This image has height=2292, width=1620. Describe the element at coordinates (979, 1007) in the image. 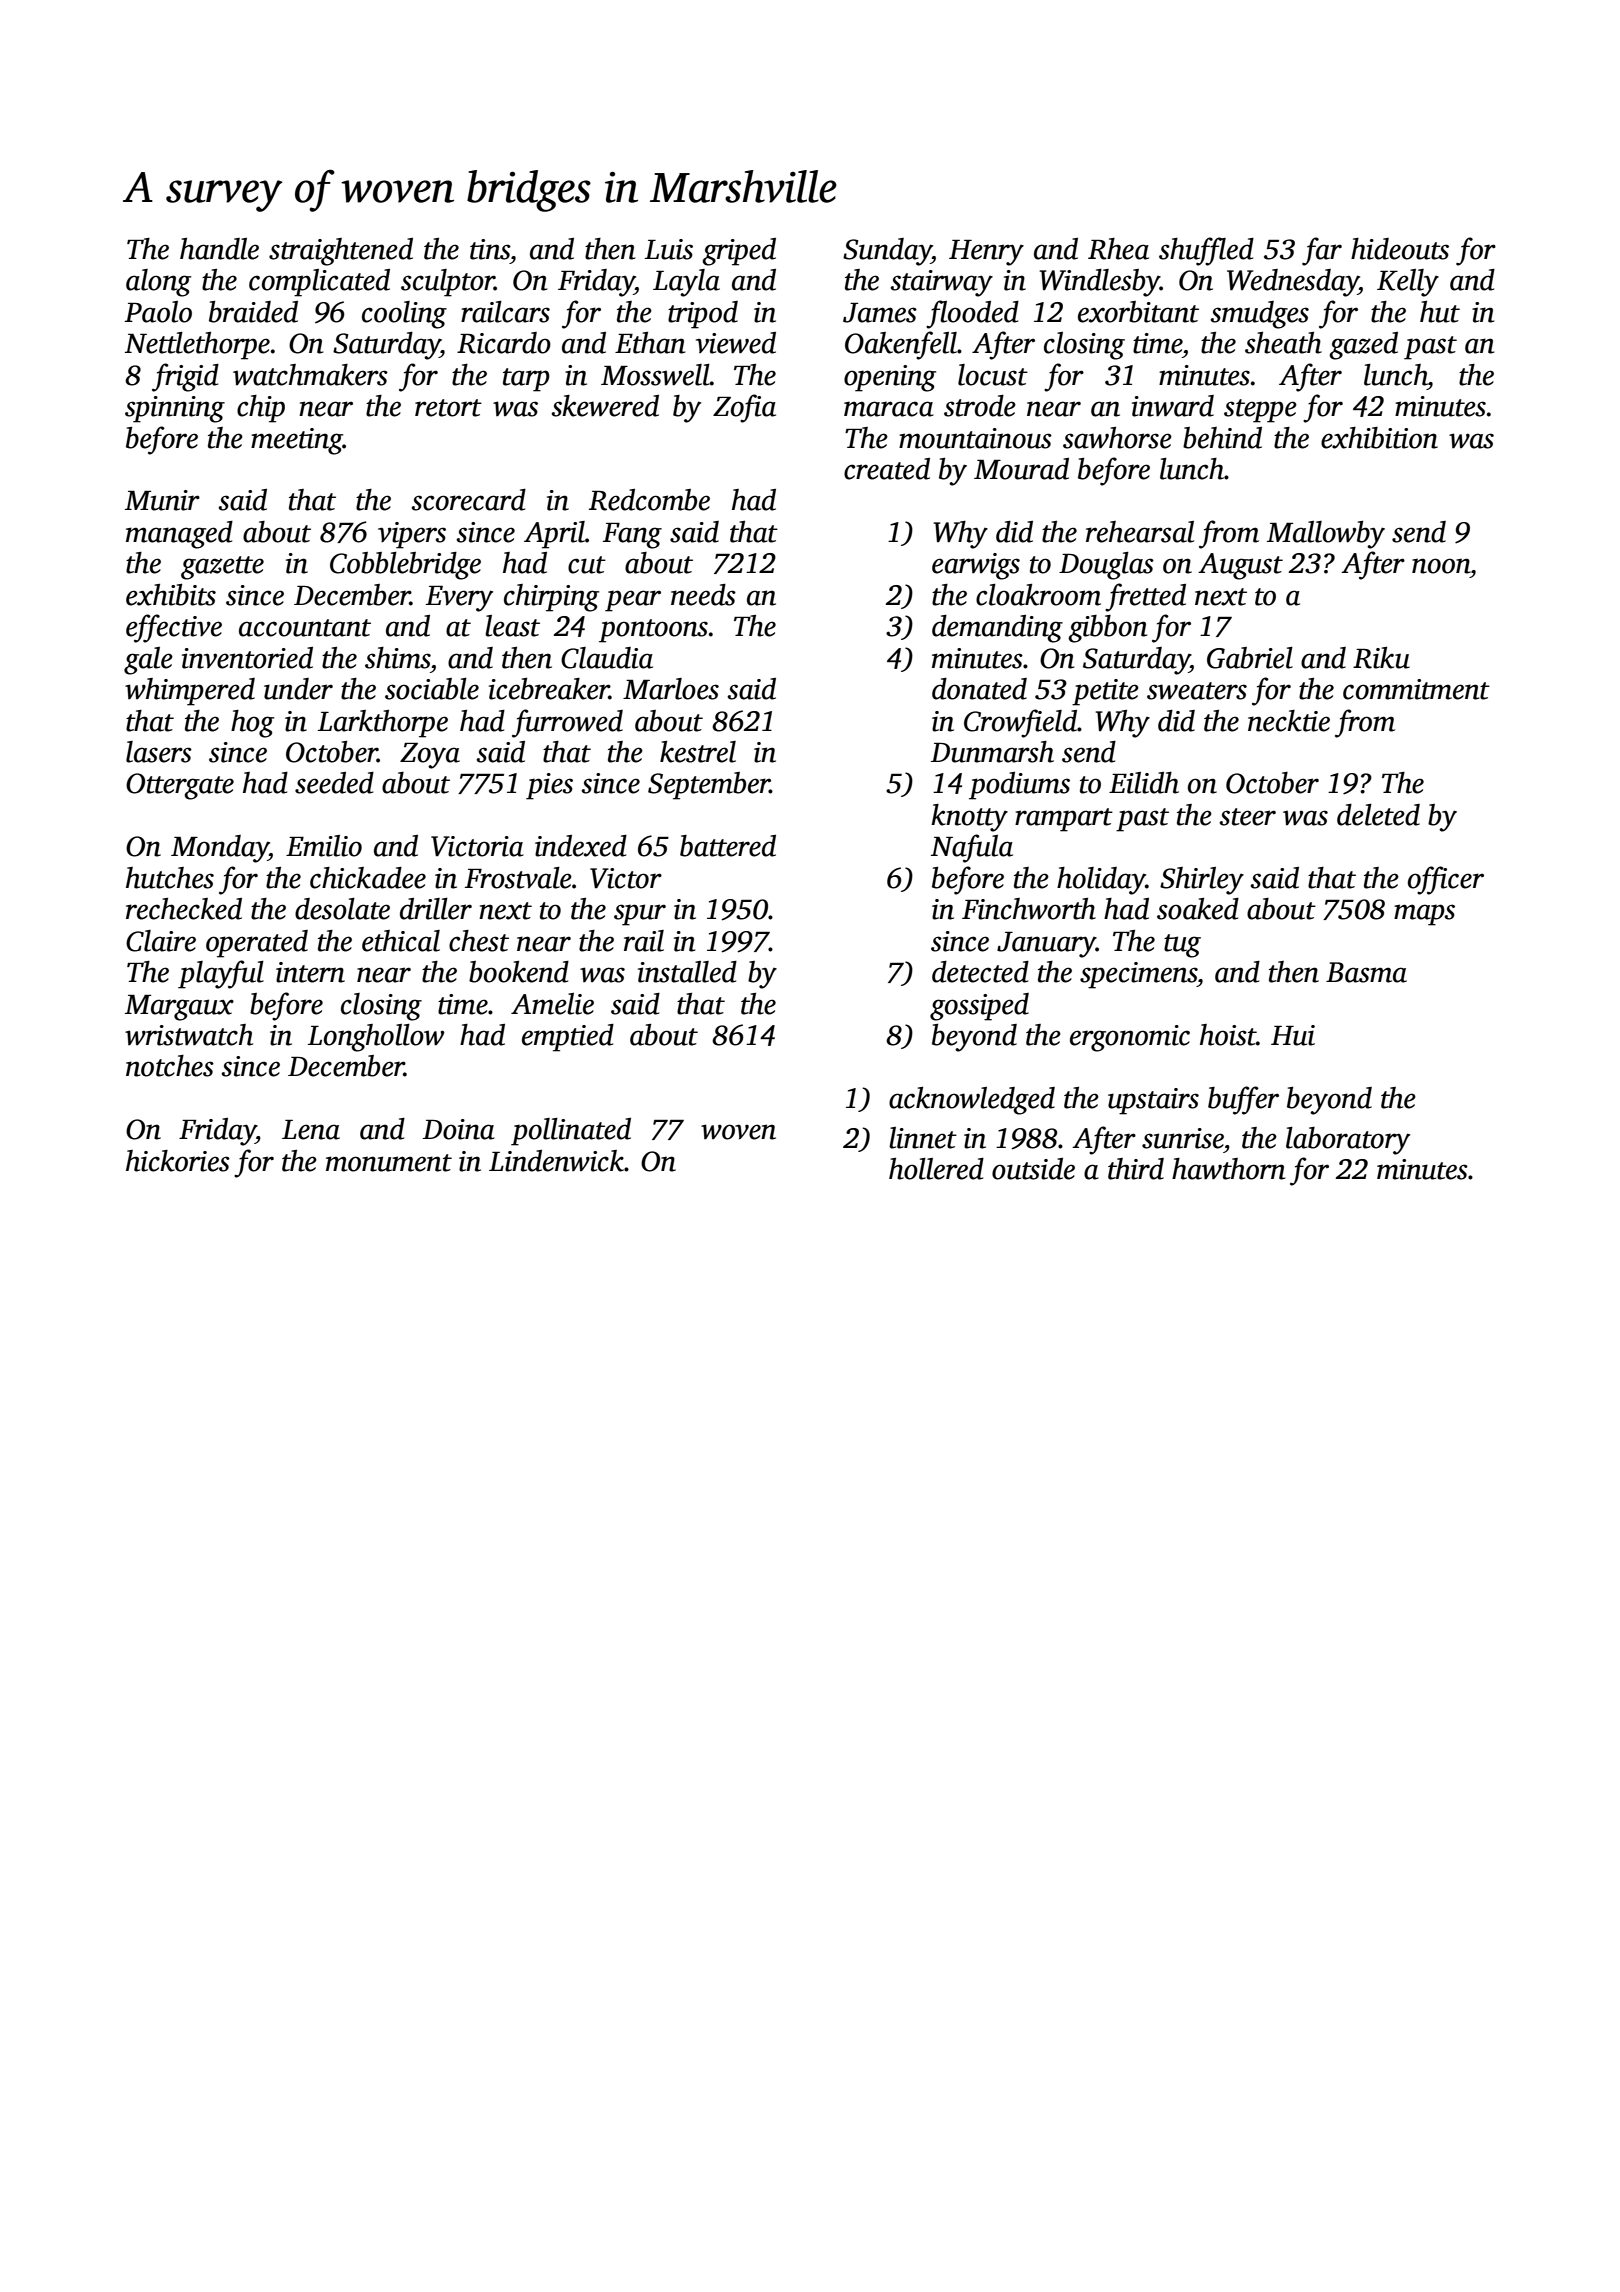

I see `gossiped` at that location.
